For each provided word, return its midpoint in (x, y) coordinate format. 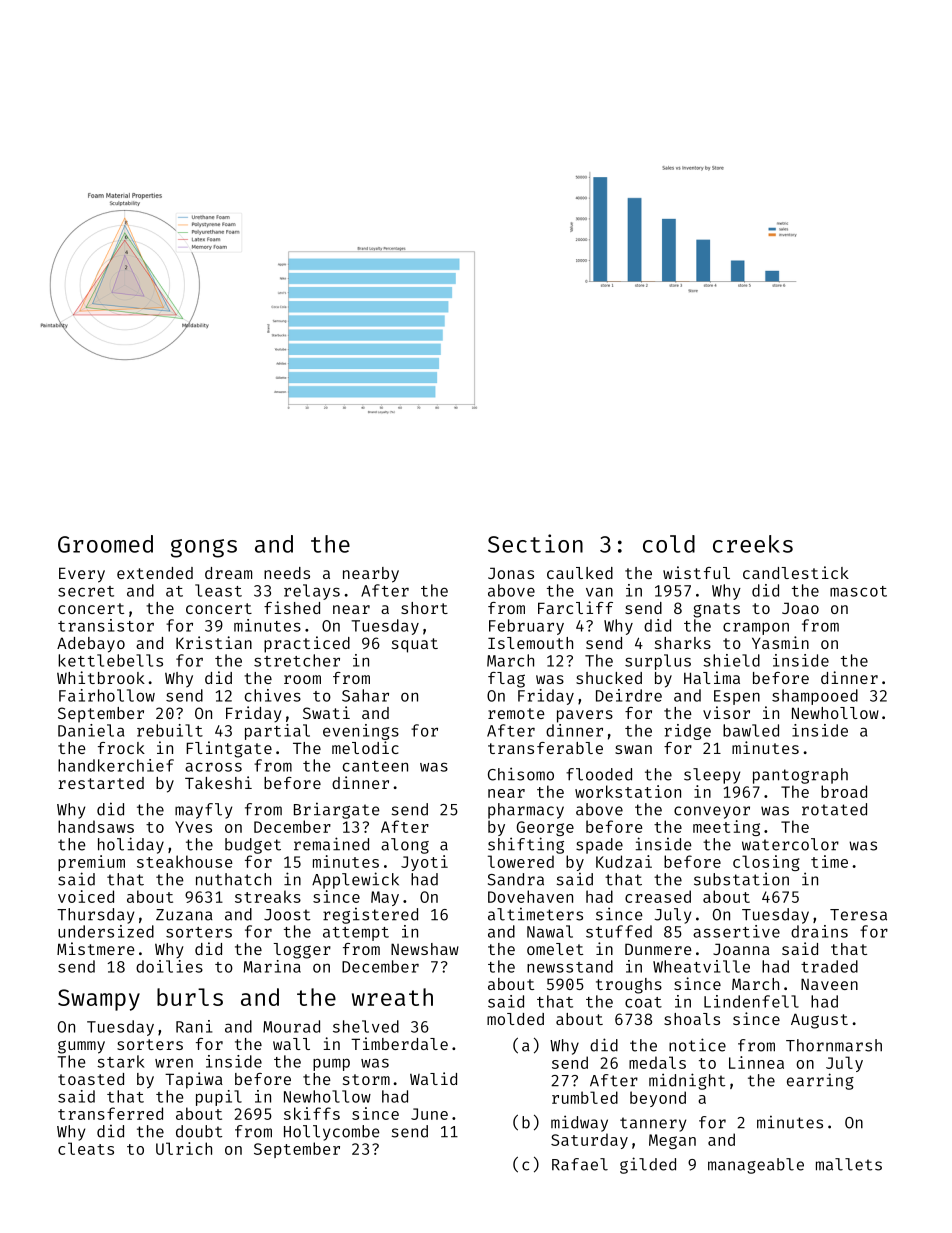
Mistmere (96, 948)
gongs (204, 548)
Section (535, 543)
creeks (753, 544)
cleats (86, 1148)
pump (331, 1064)
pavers (585, 716)
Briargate (337, 810)
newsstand (570, 966)
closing (766, 863)
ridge (687, 732)
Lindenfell (751, 1001)
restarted (101, 783)
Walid (433, 1078)
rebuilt (170, 730)
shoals (692, 1019)
